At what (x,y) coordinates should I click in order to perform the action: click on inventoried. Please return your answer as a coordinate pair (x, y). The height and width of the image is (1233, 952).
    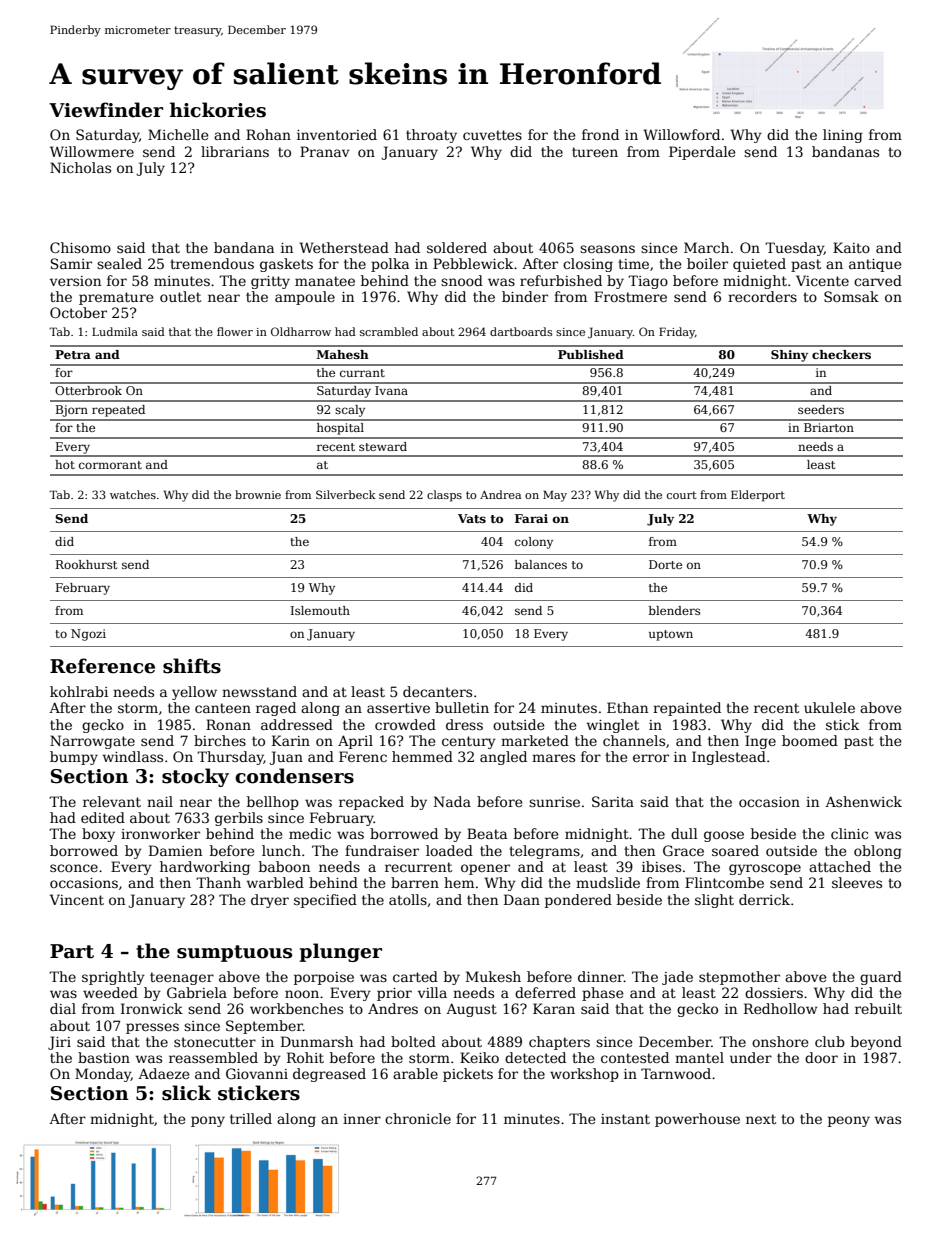
    Looking at the image, I should click on (337, 134).
